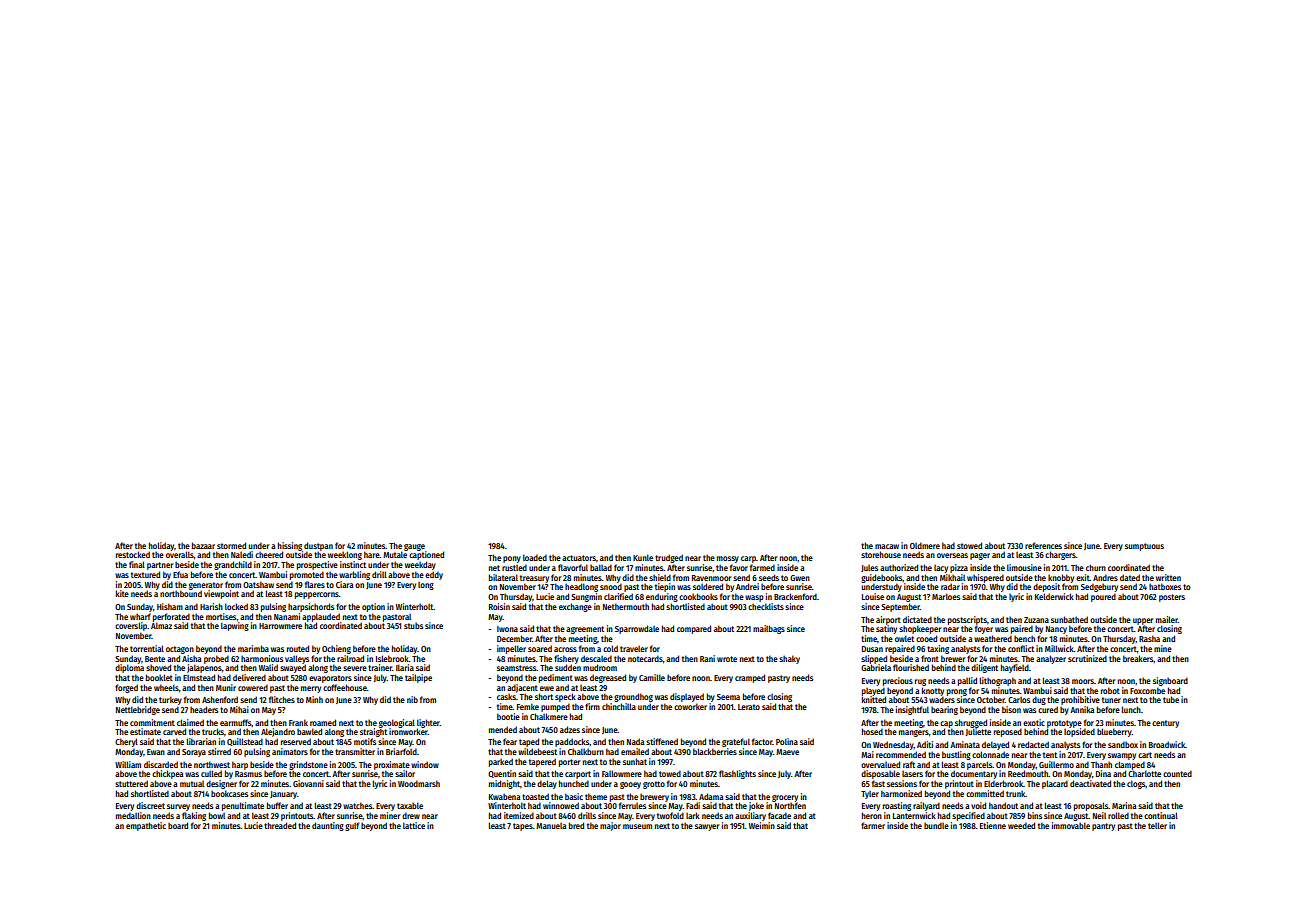 This document has width=1308, height=924. Describe the element at coordinates (510, 741) in the document. I see `fear` at that location.
